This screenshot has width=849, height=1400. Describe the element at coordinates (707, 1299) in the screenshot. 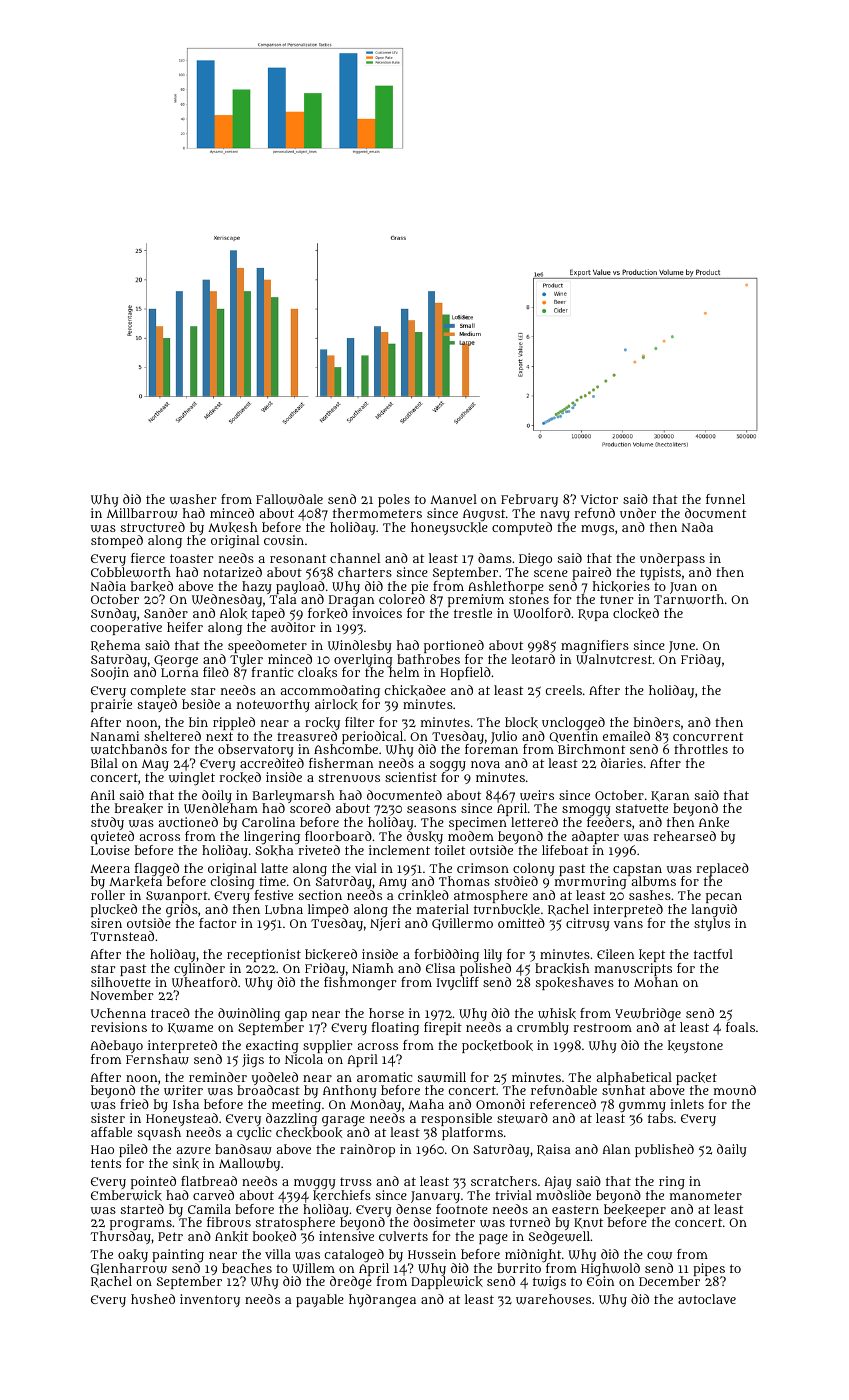

I see `autoclave` at that location.
